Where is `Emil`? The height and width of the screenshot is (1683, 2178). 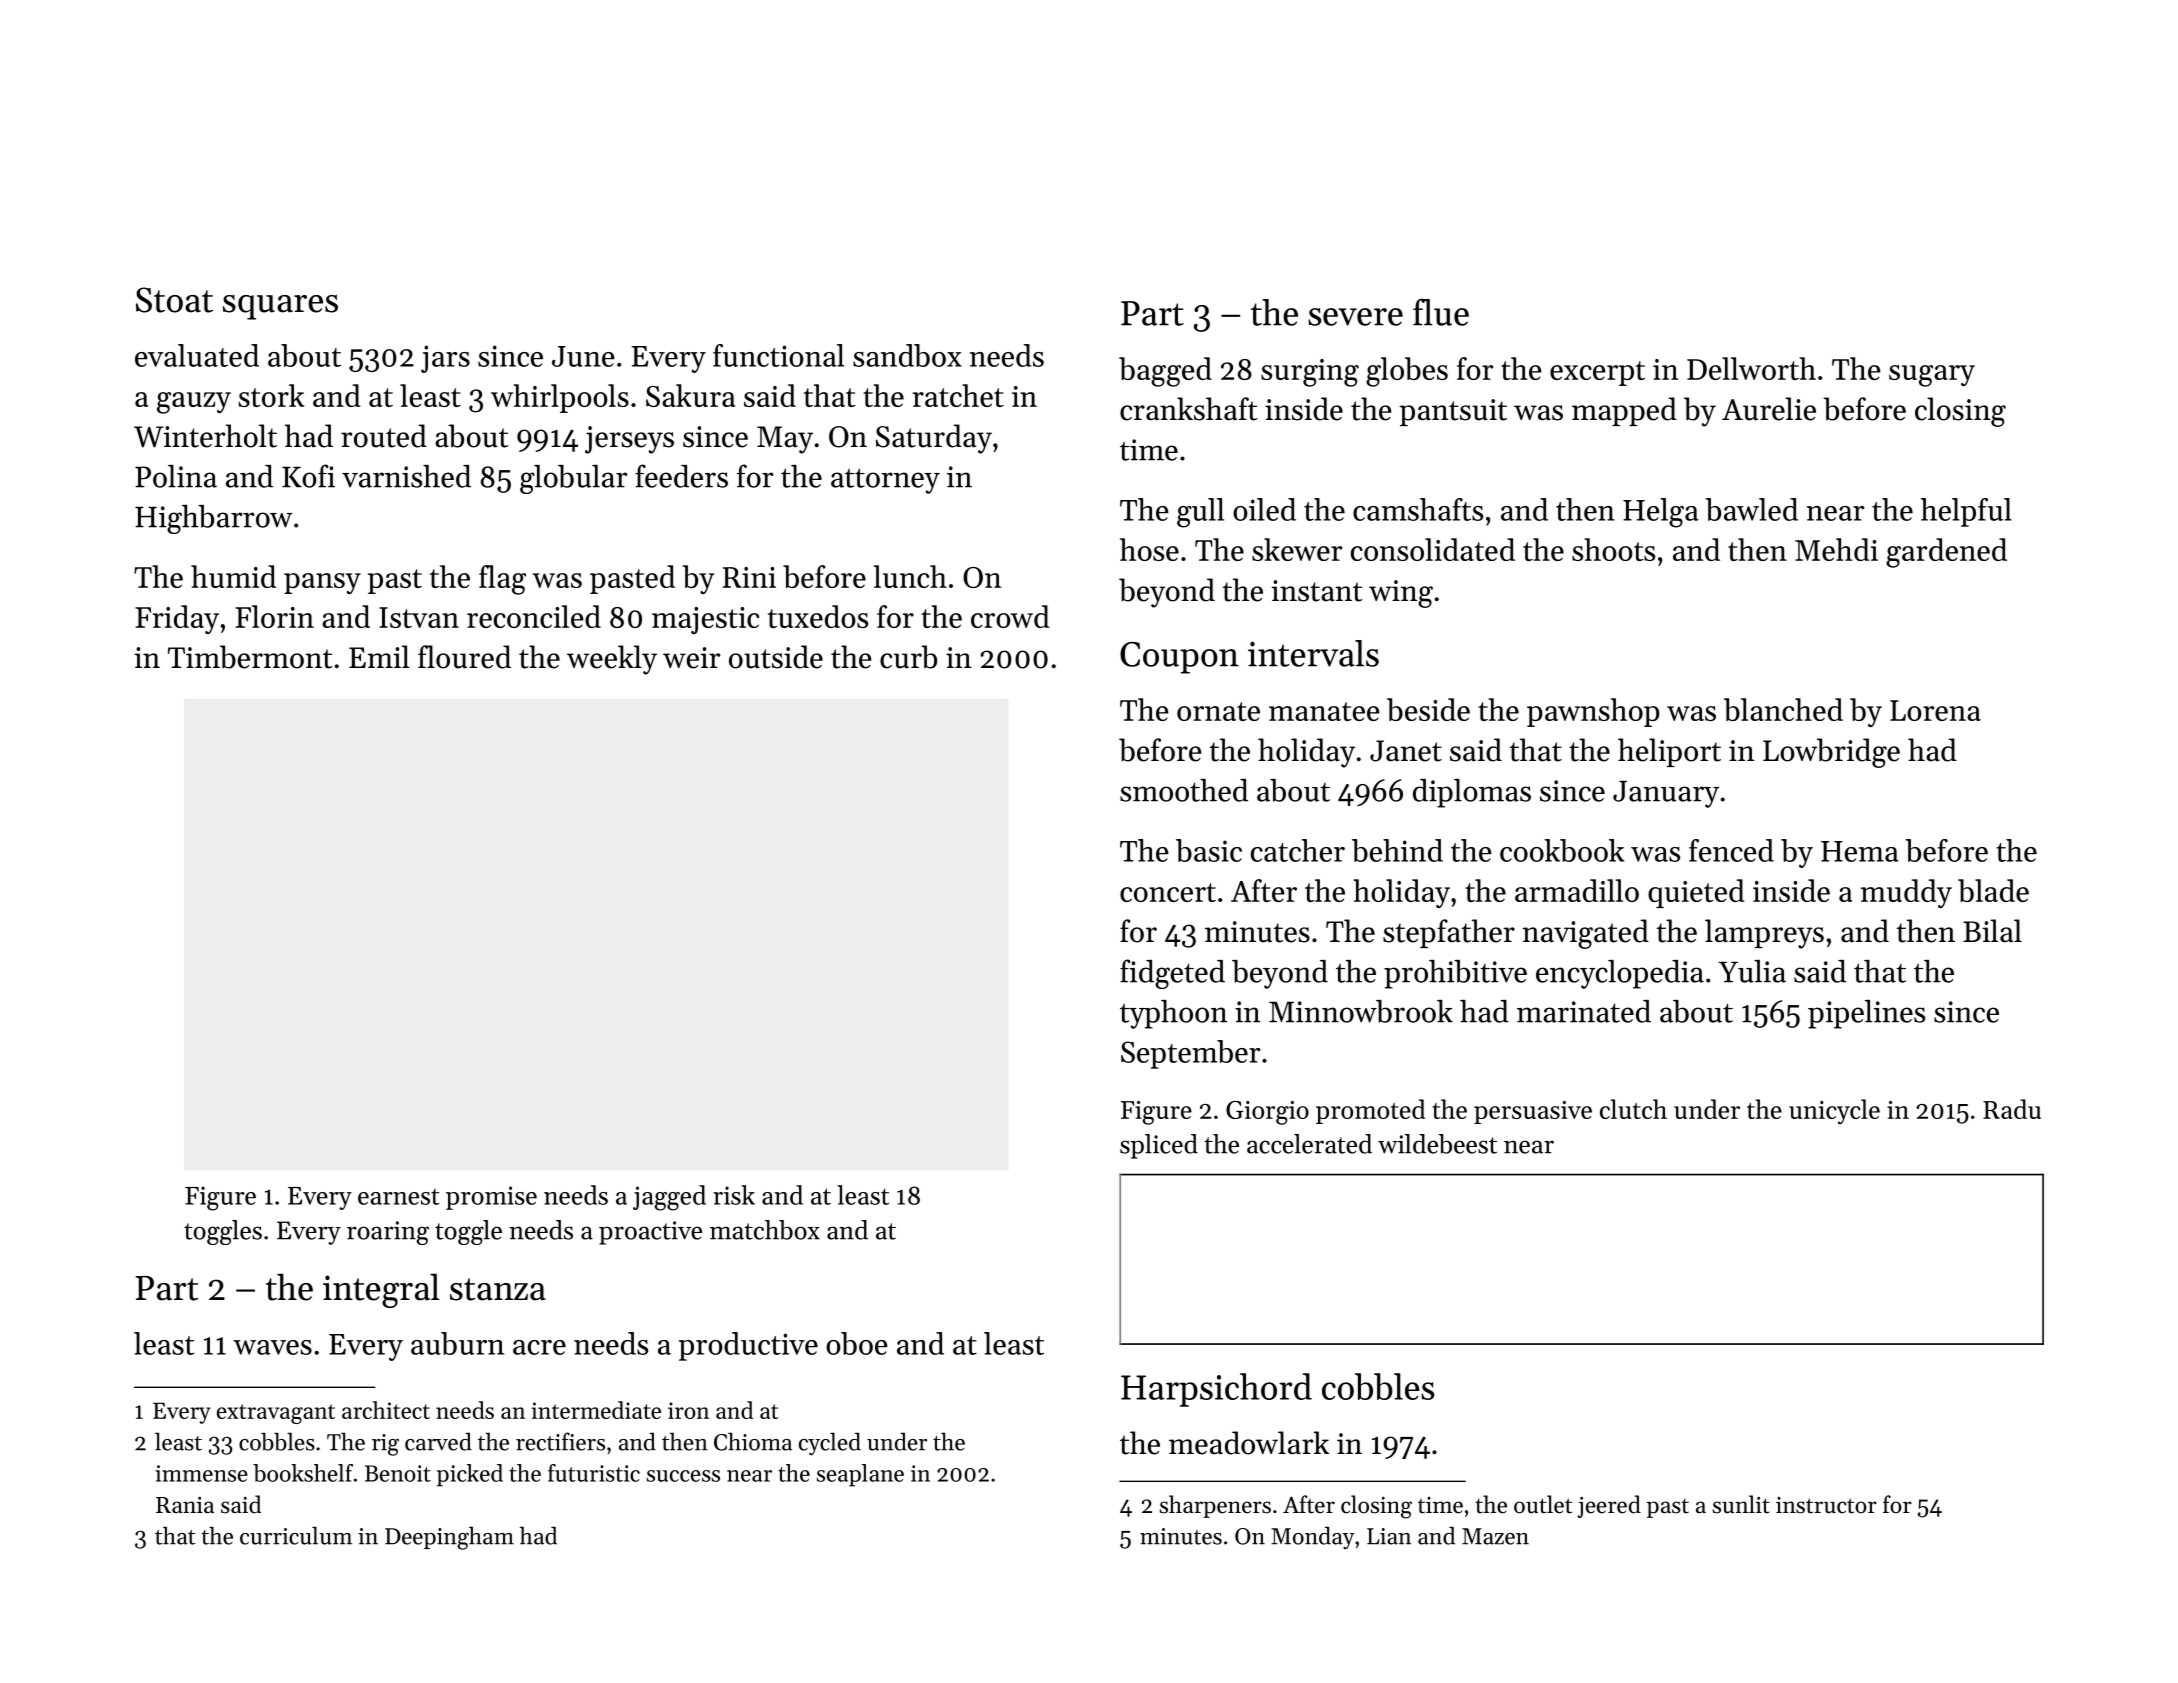
Emil is located at coordinates (379, 656).
